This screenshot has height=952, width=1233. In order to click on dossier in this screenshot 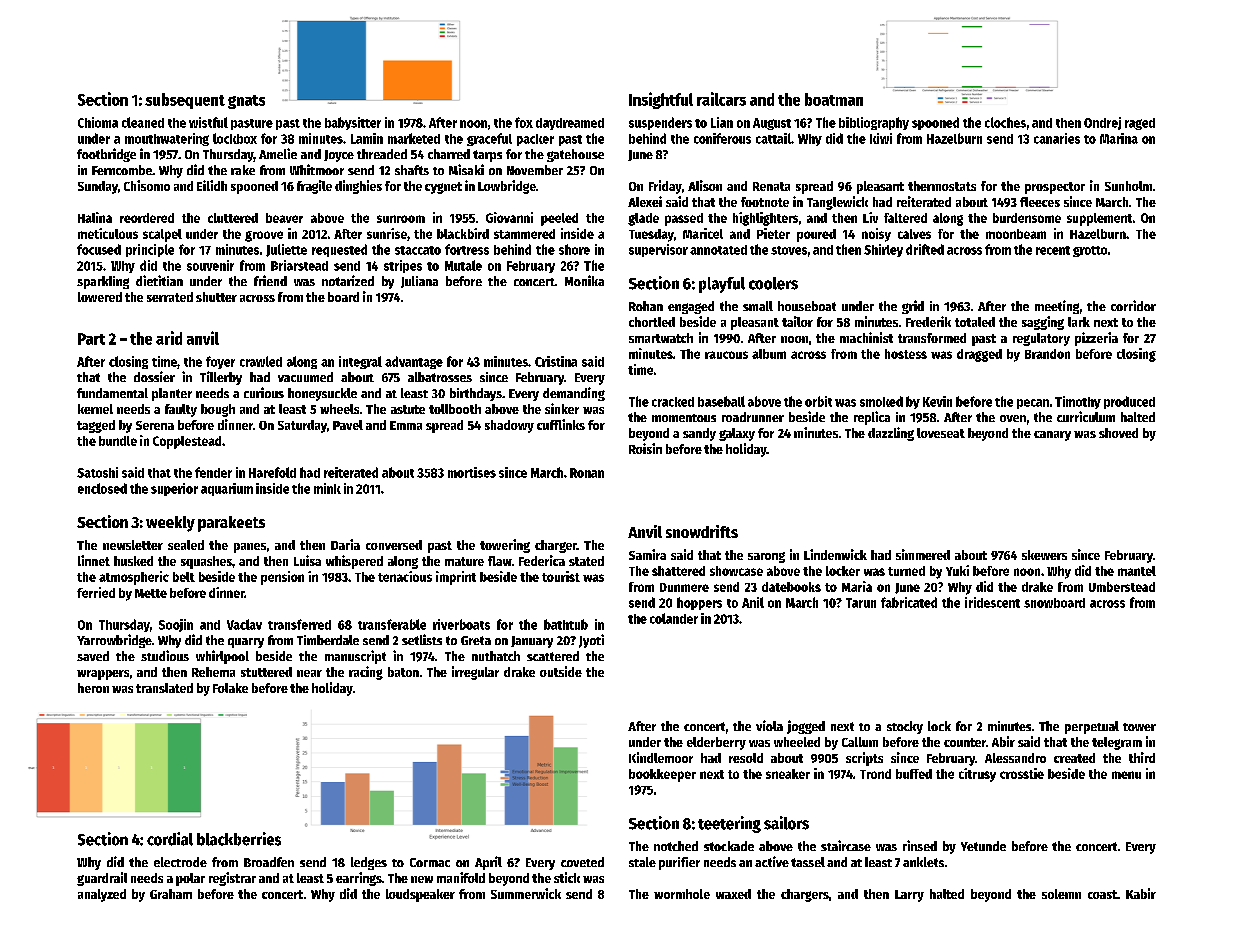, I will do `click(154, 376)`.
